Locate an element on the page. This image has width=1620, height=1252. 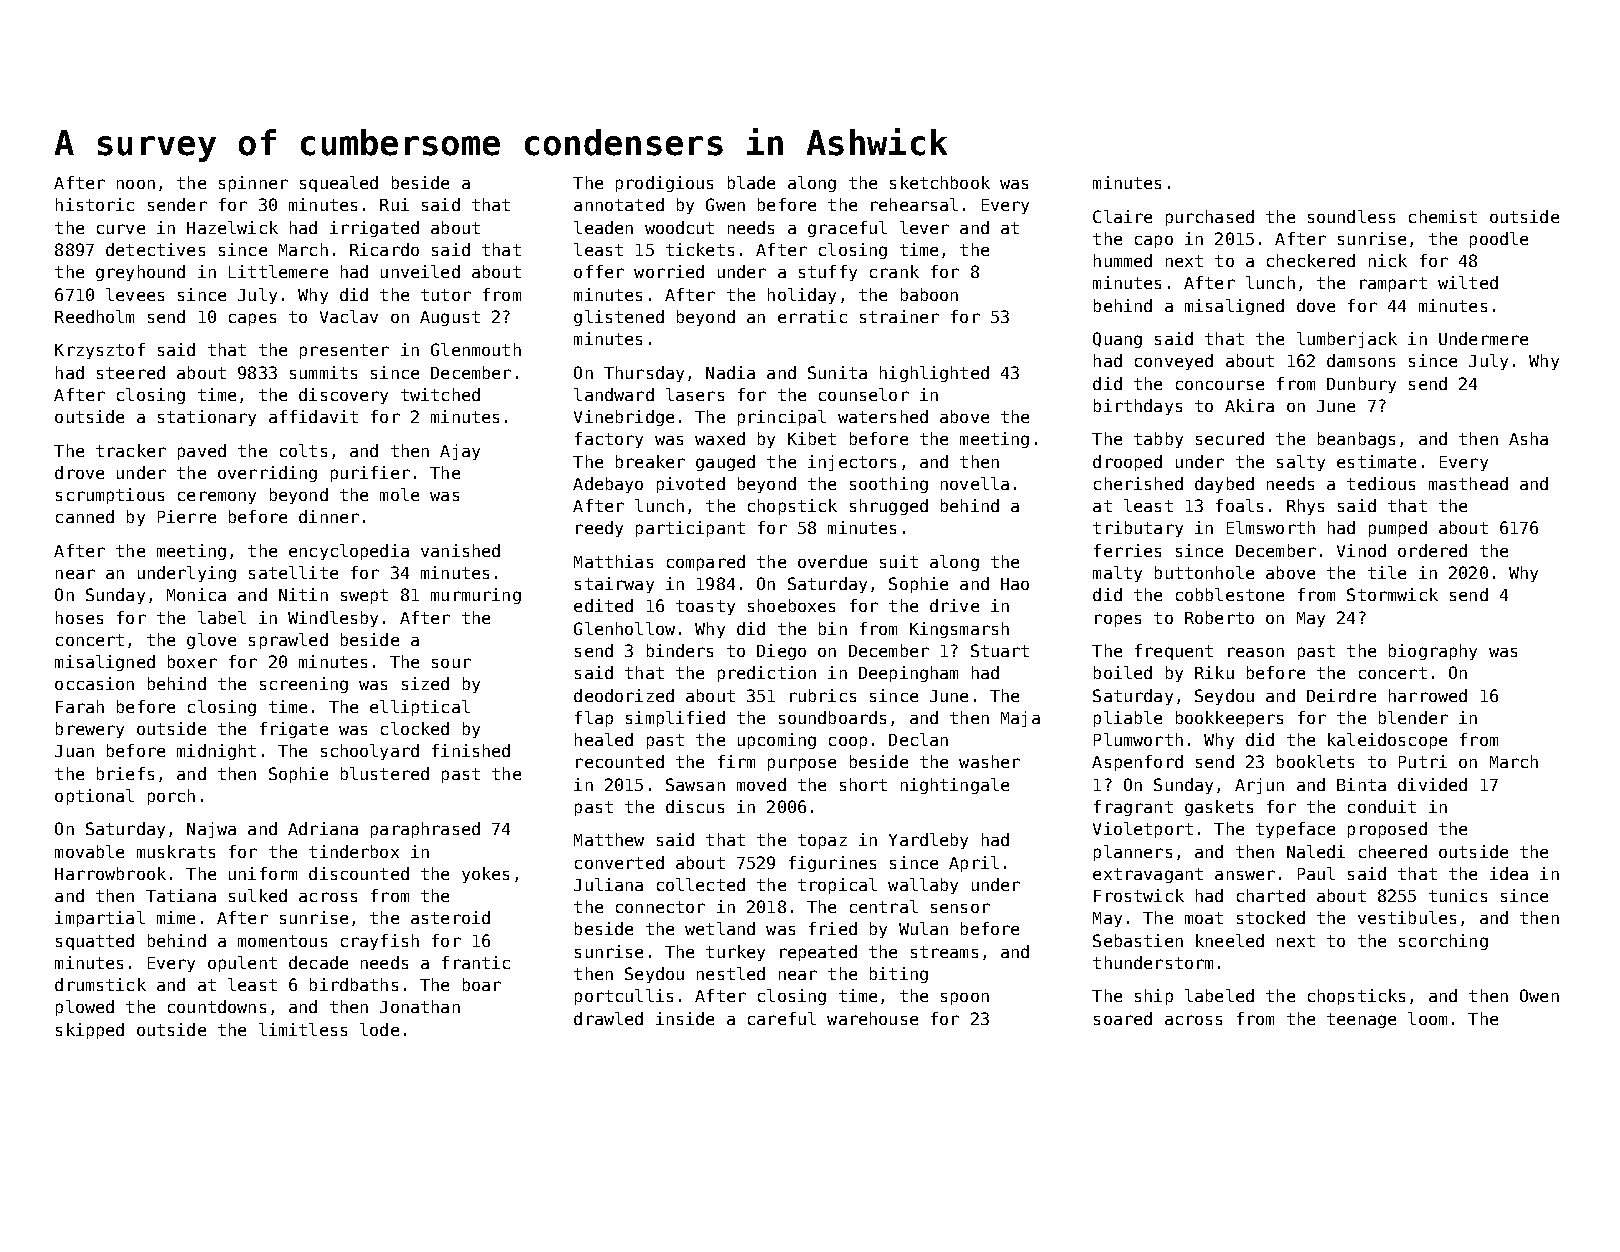
nightingale is located at coordinates (955, 786).
